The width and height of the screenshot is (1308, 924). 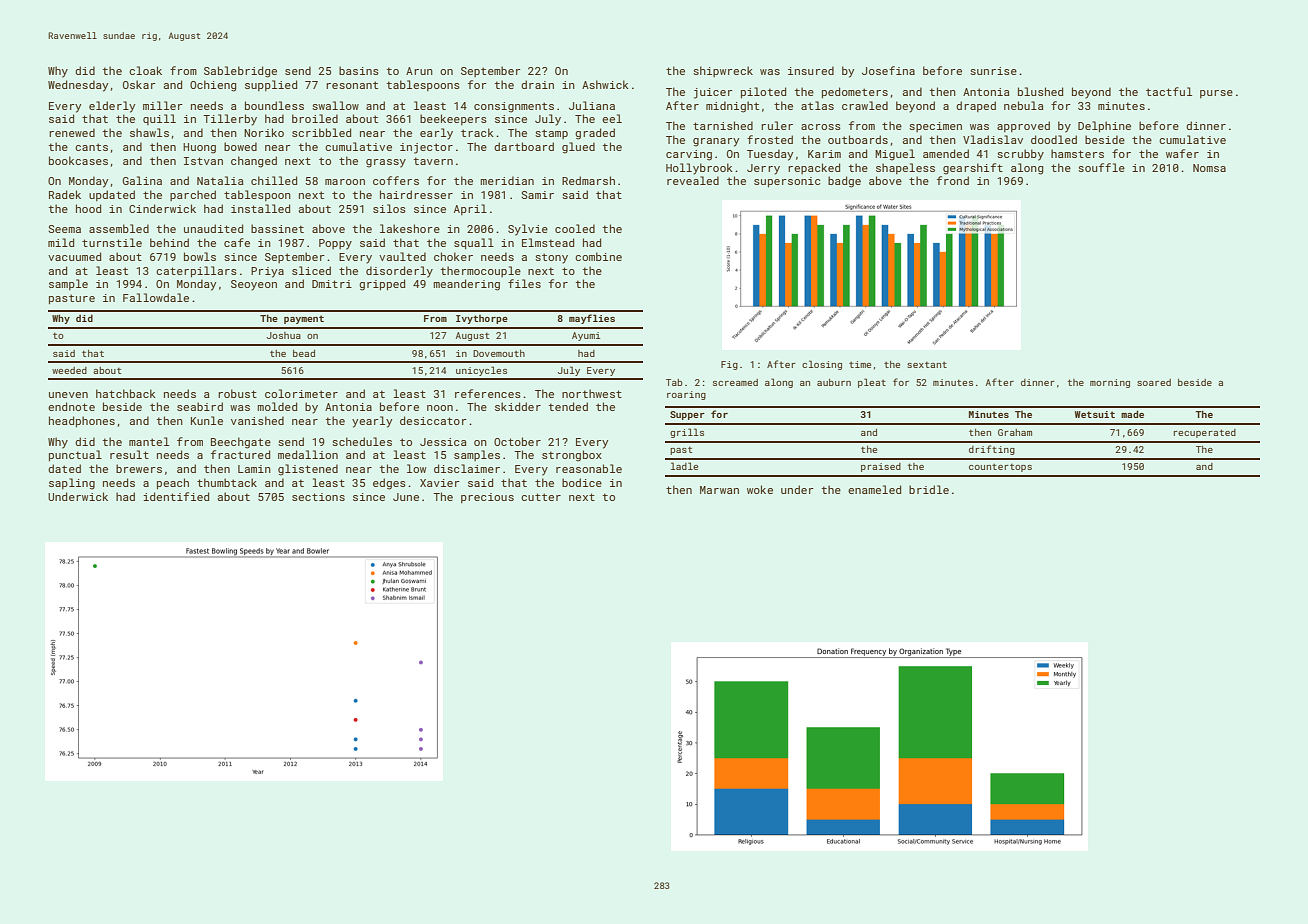 What do you see at coordinates (595, 134) in the screenshot?
I see `graded` at bounding box center [595, 134].
